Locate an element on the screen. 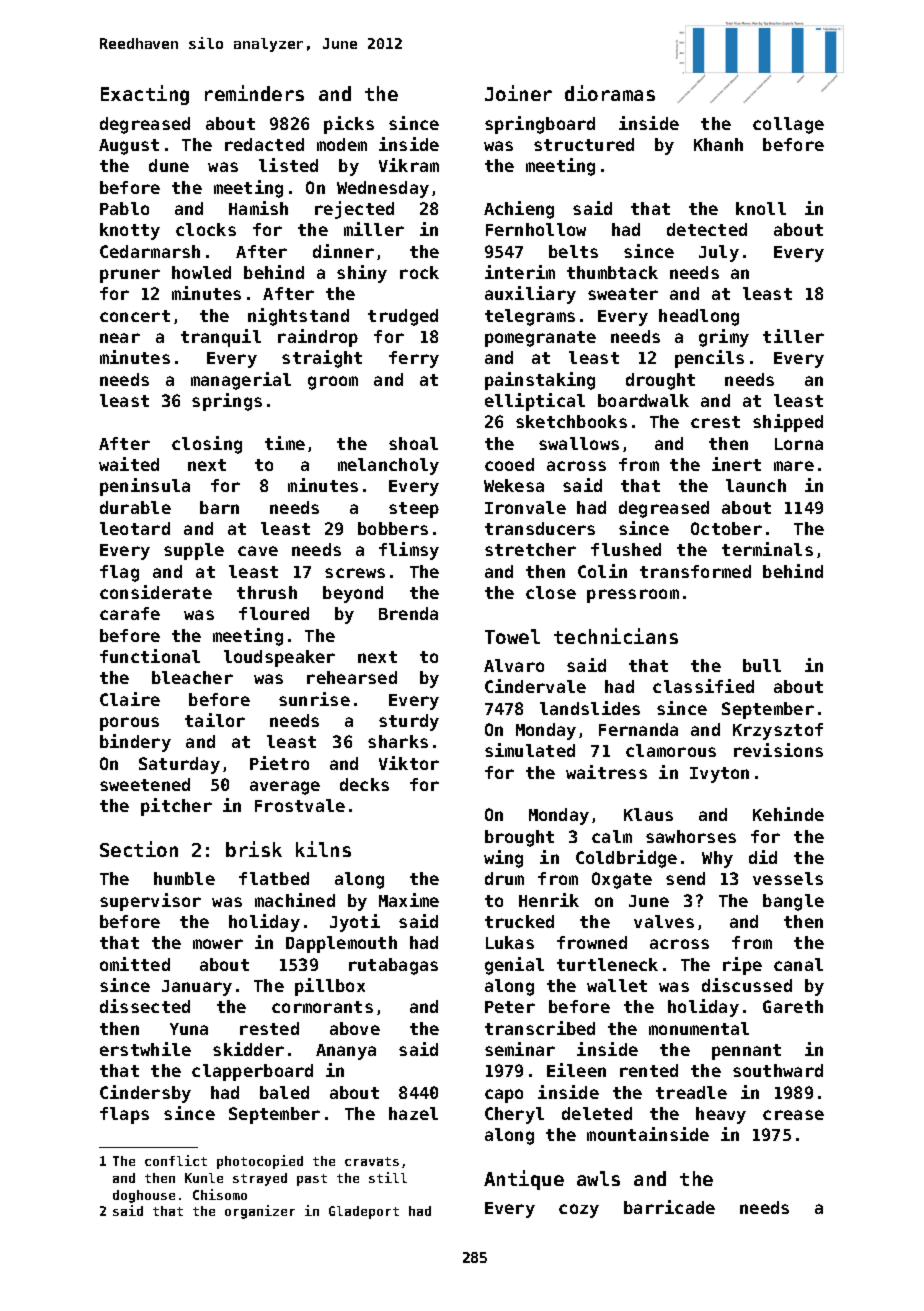 Image resolution: width=924 pixels, height=1311 pixels. functional is located at coordinates (150, 656).
